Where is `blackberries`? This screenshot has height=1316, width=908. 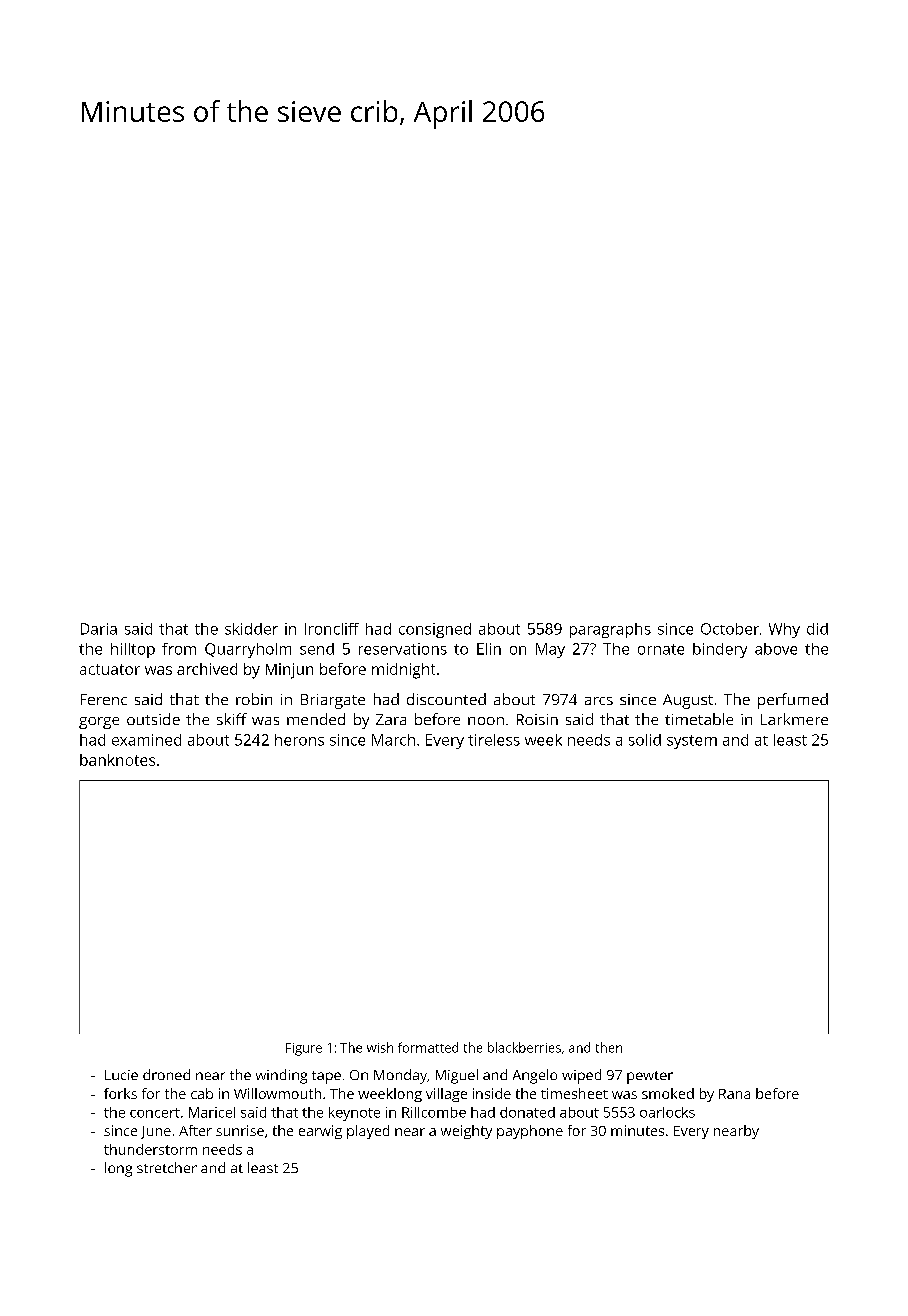 blackberries is located at coordinates (524, 1047).
